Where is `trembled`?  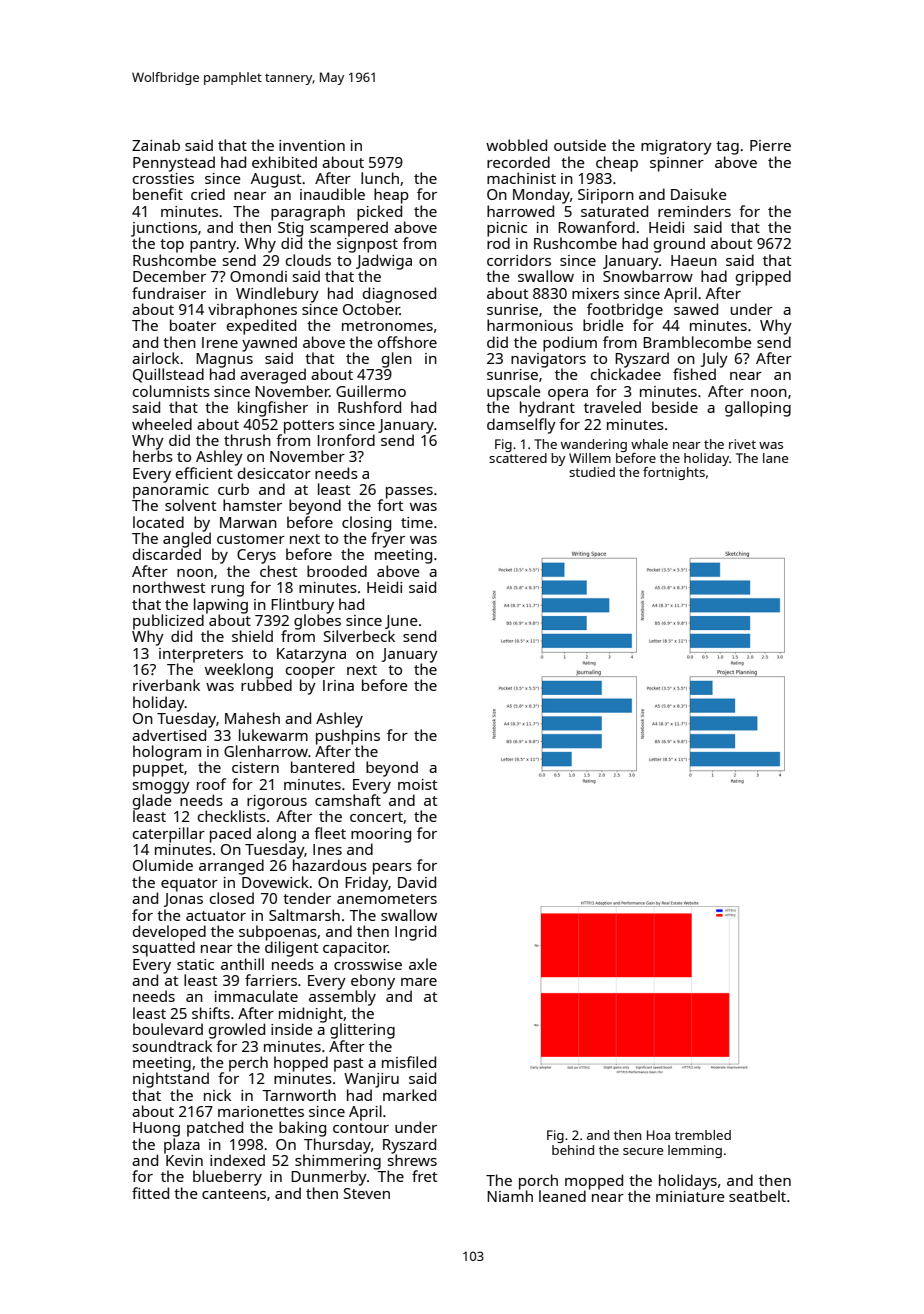
trembled is located at coordinates (703, 1135).
